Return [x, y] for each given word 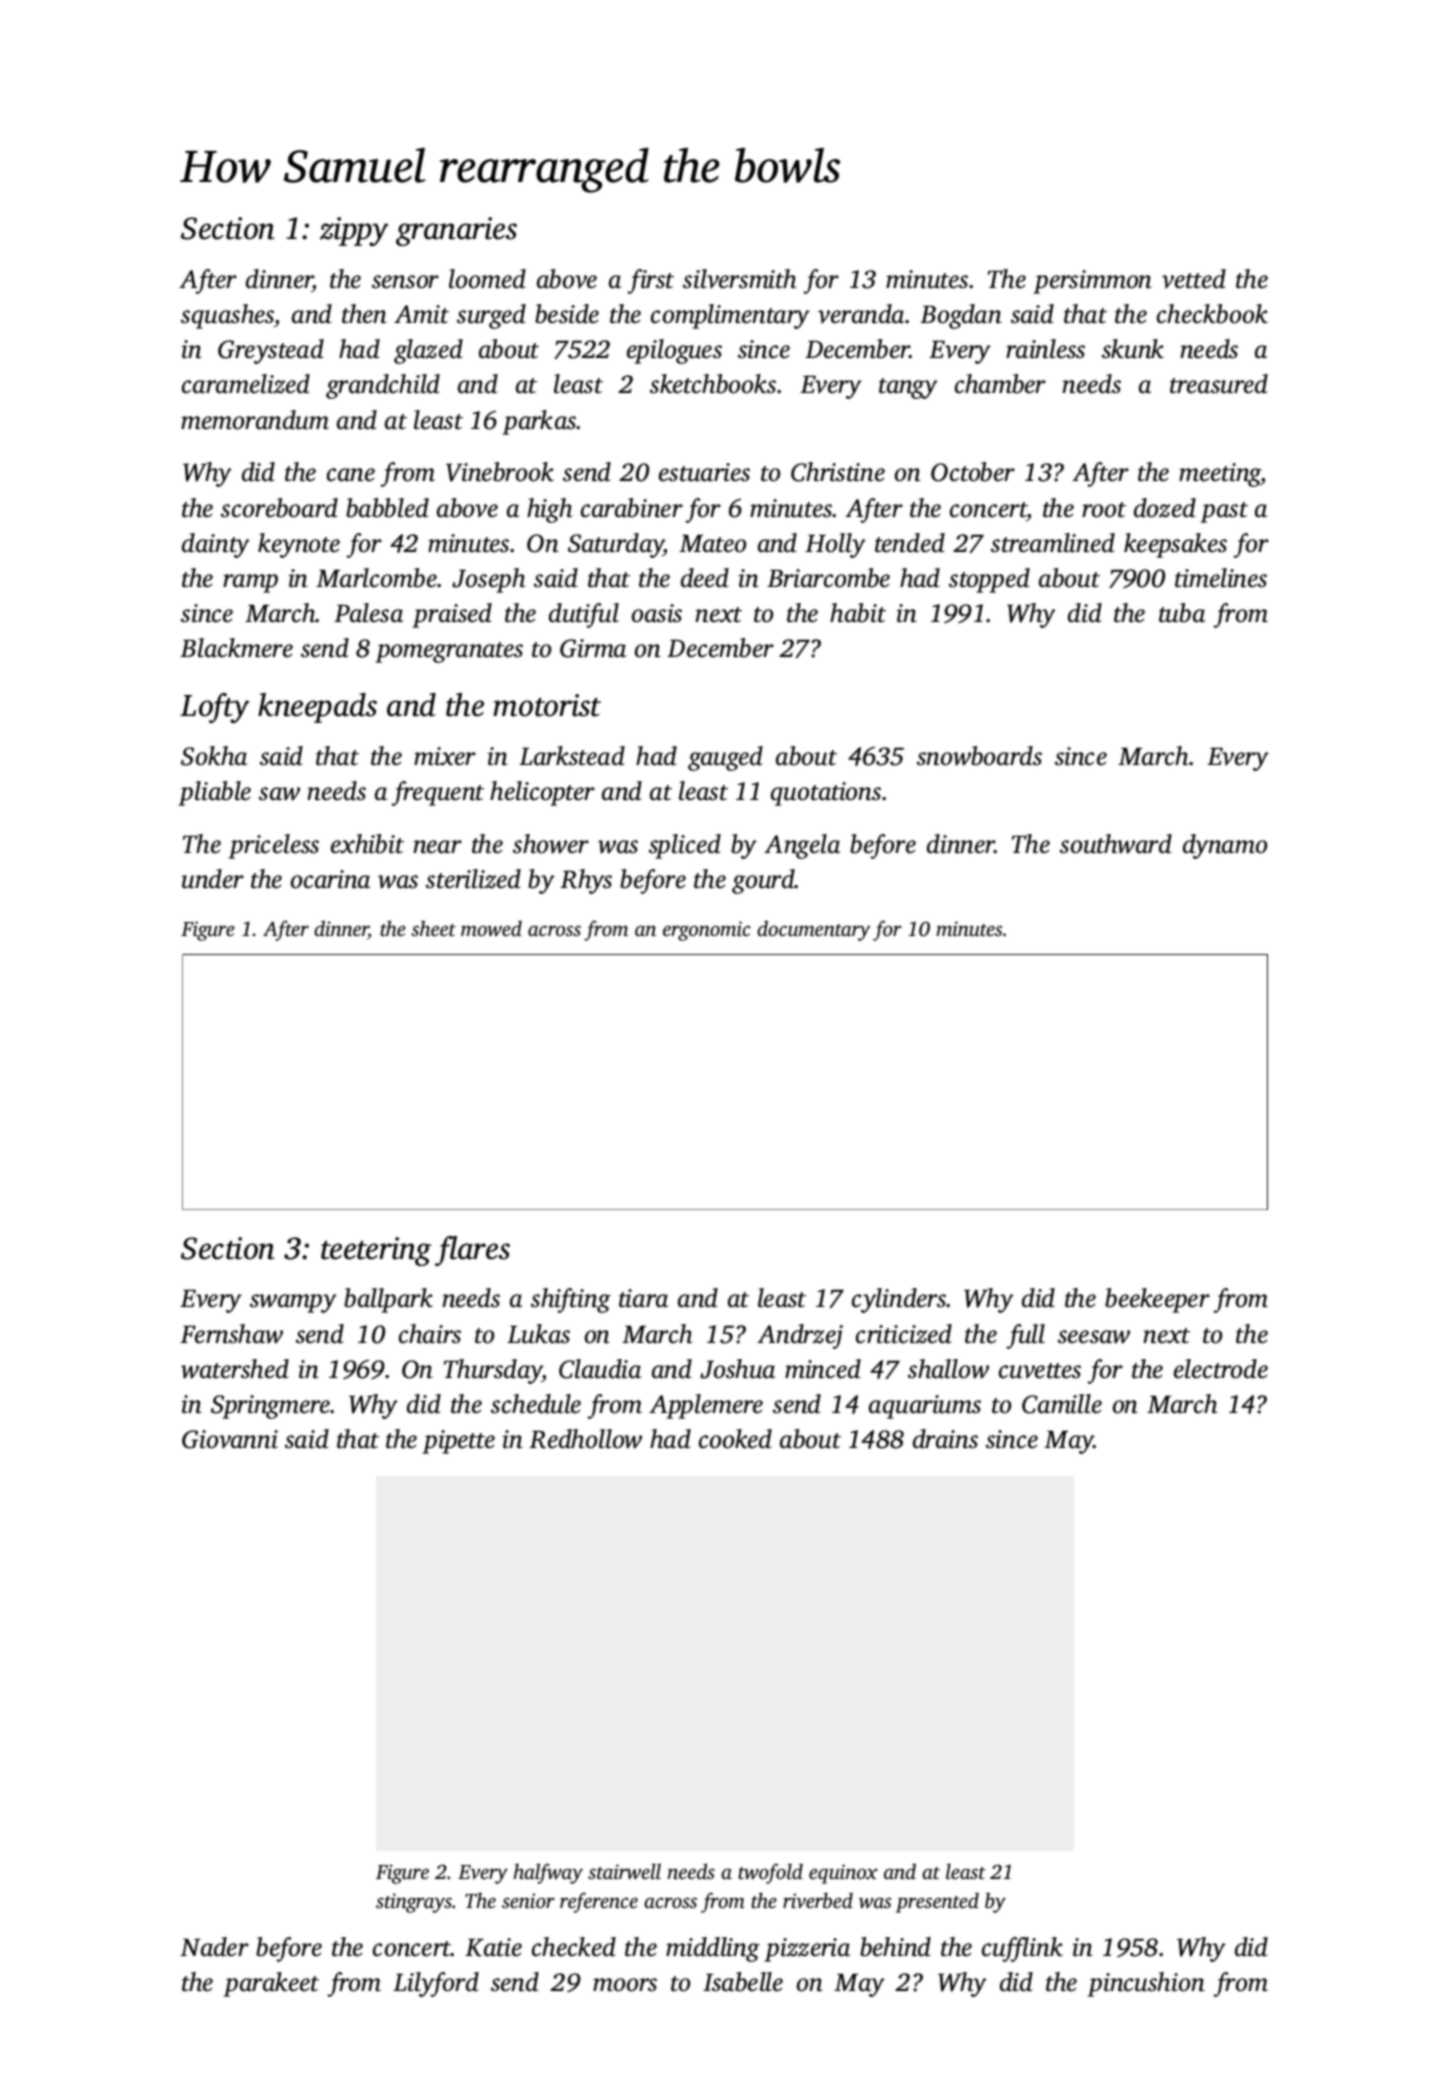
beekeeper [1157, 1300]
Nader [214, 1947]
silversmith [739, 279]
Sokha [214, 756]
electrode [1221, 1369]
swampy [293, 1303]
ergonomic [707, 931]
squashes [227, 316]
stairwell [624, 1871]
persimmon [1092, 282]
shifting [571, 1300]
